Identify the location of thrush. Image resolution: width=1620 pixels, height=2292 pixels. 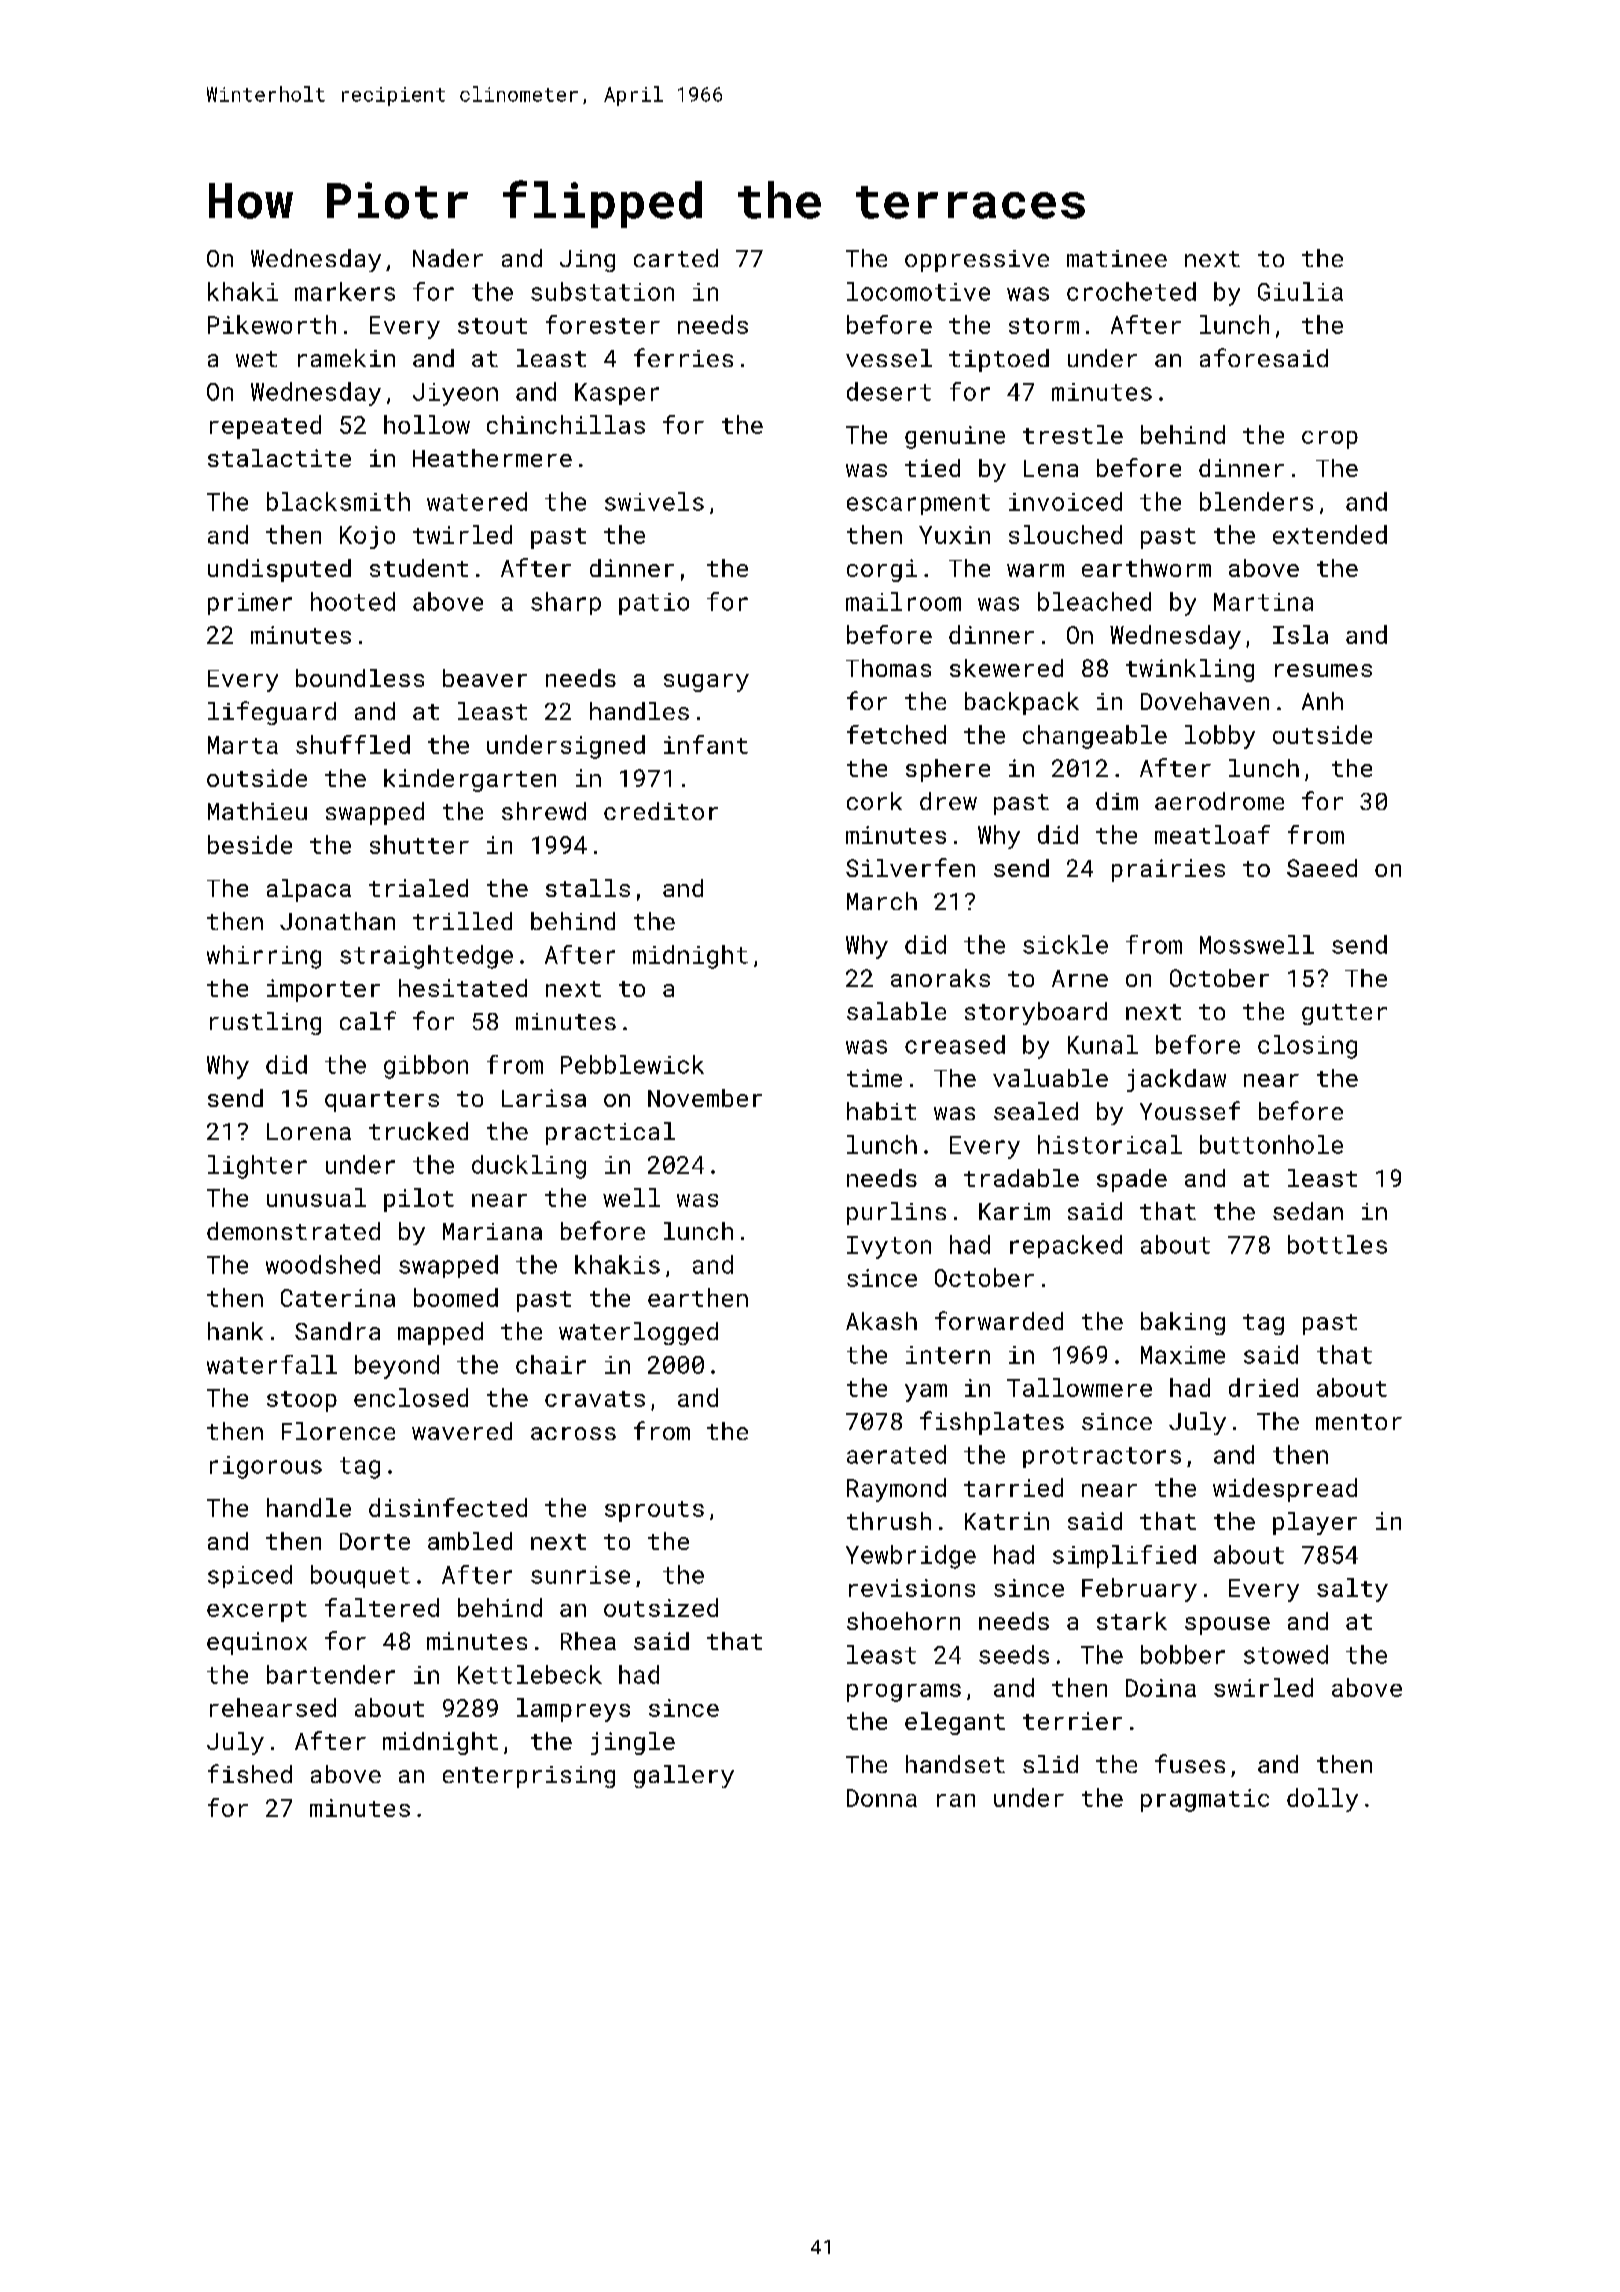
(889, 1521).
